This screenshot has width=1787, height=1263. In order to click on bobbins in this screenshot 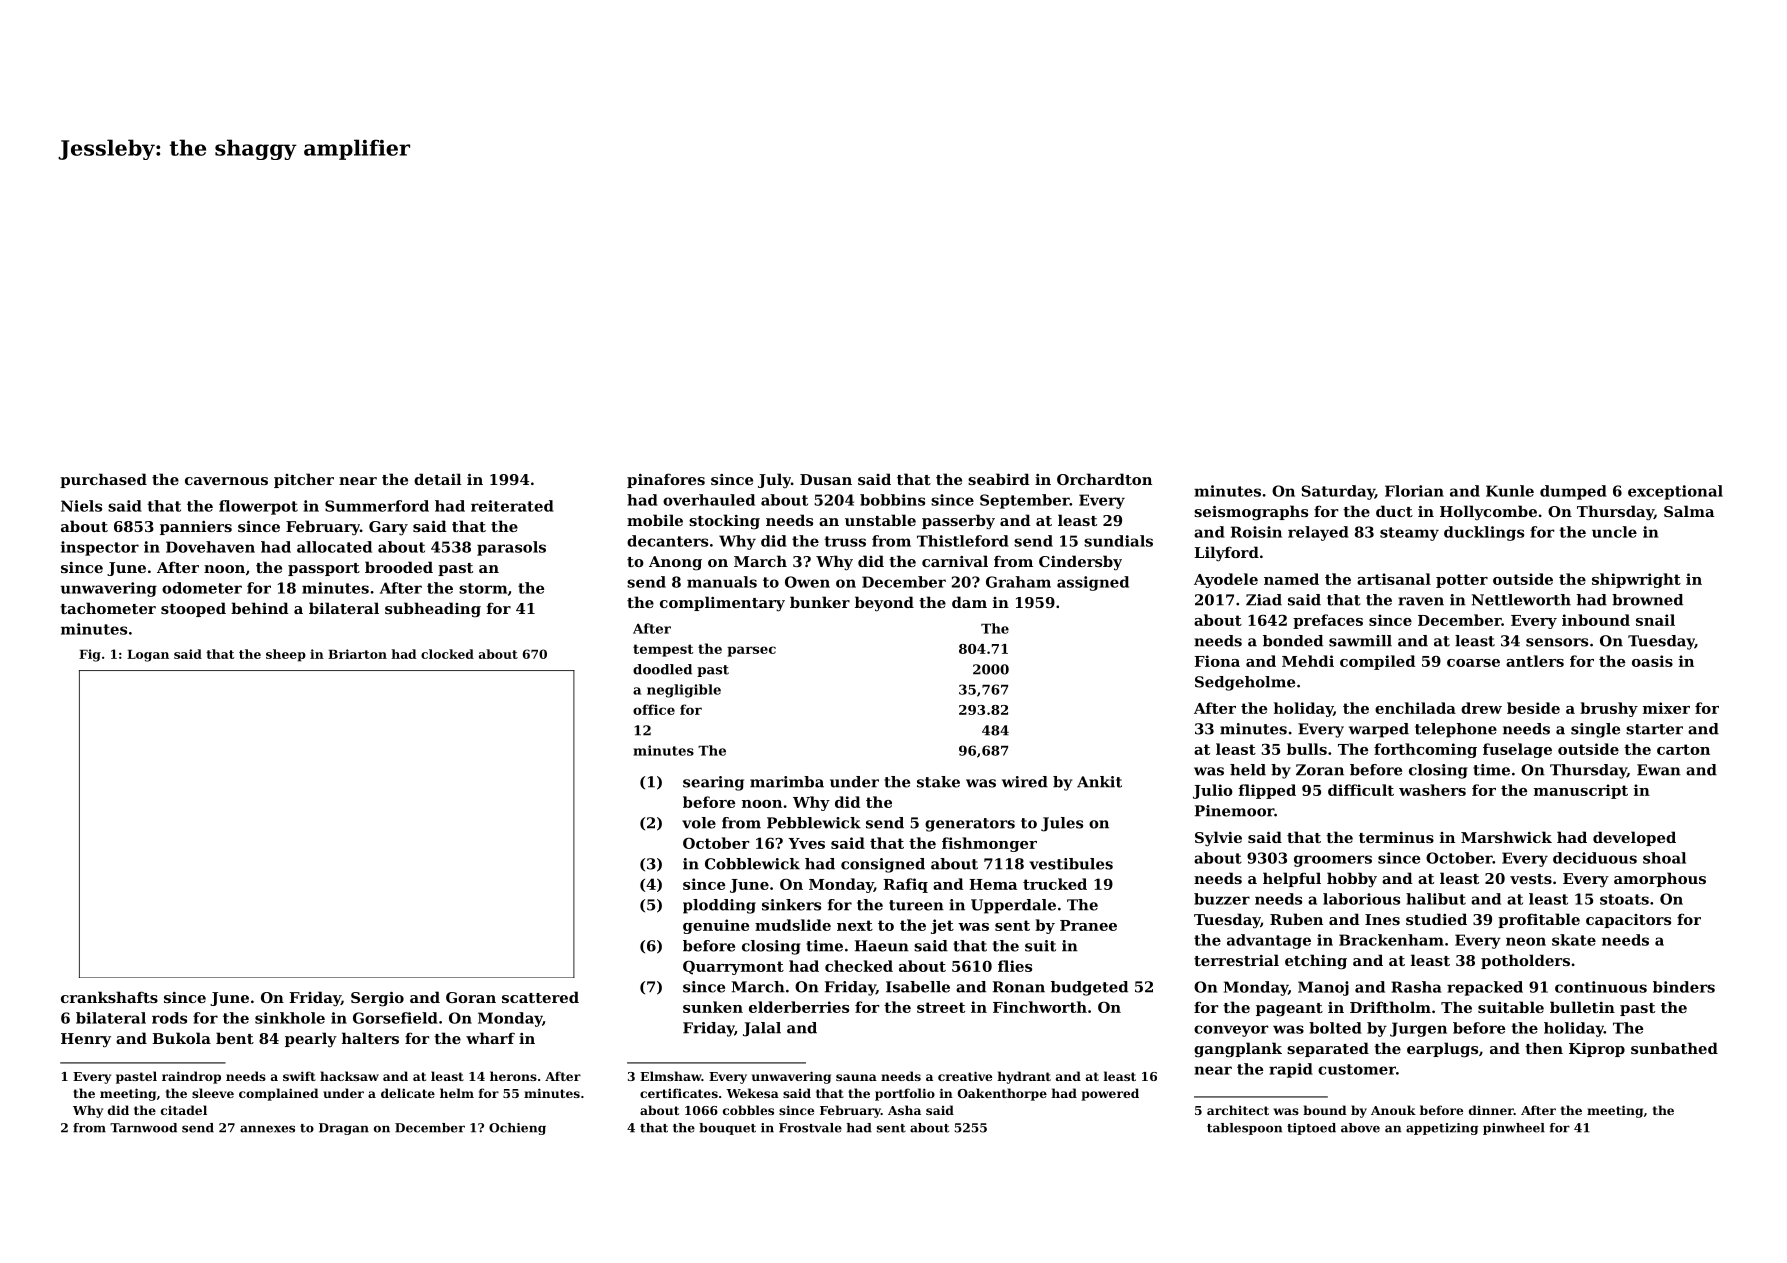, I will do `click(892, 500)`.
